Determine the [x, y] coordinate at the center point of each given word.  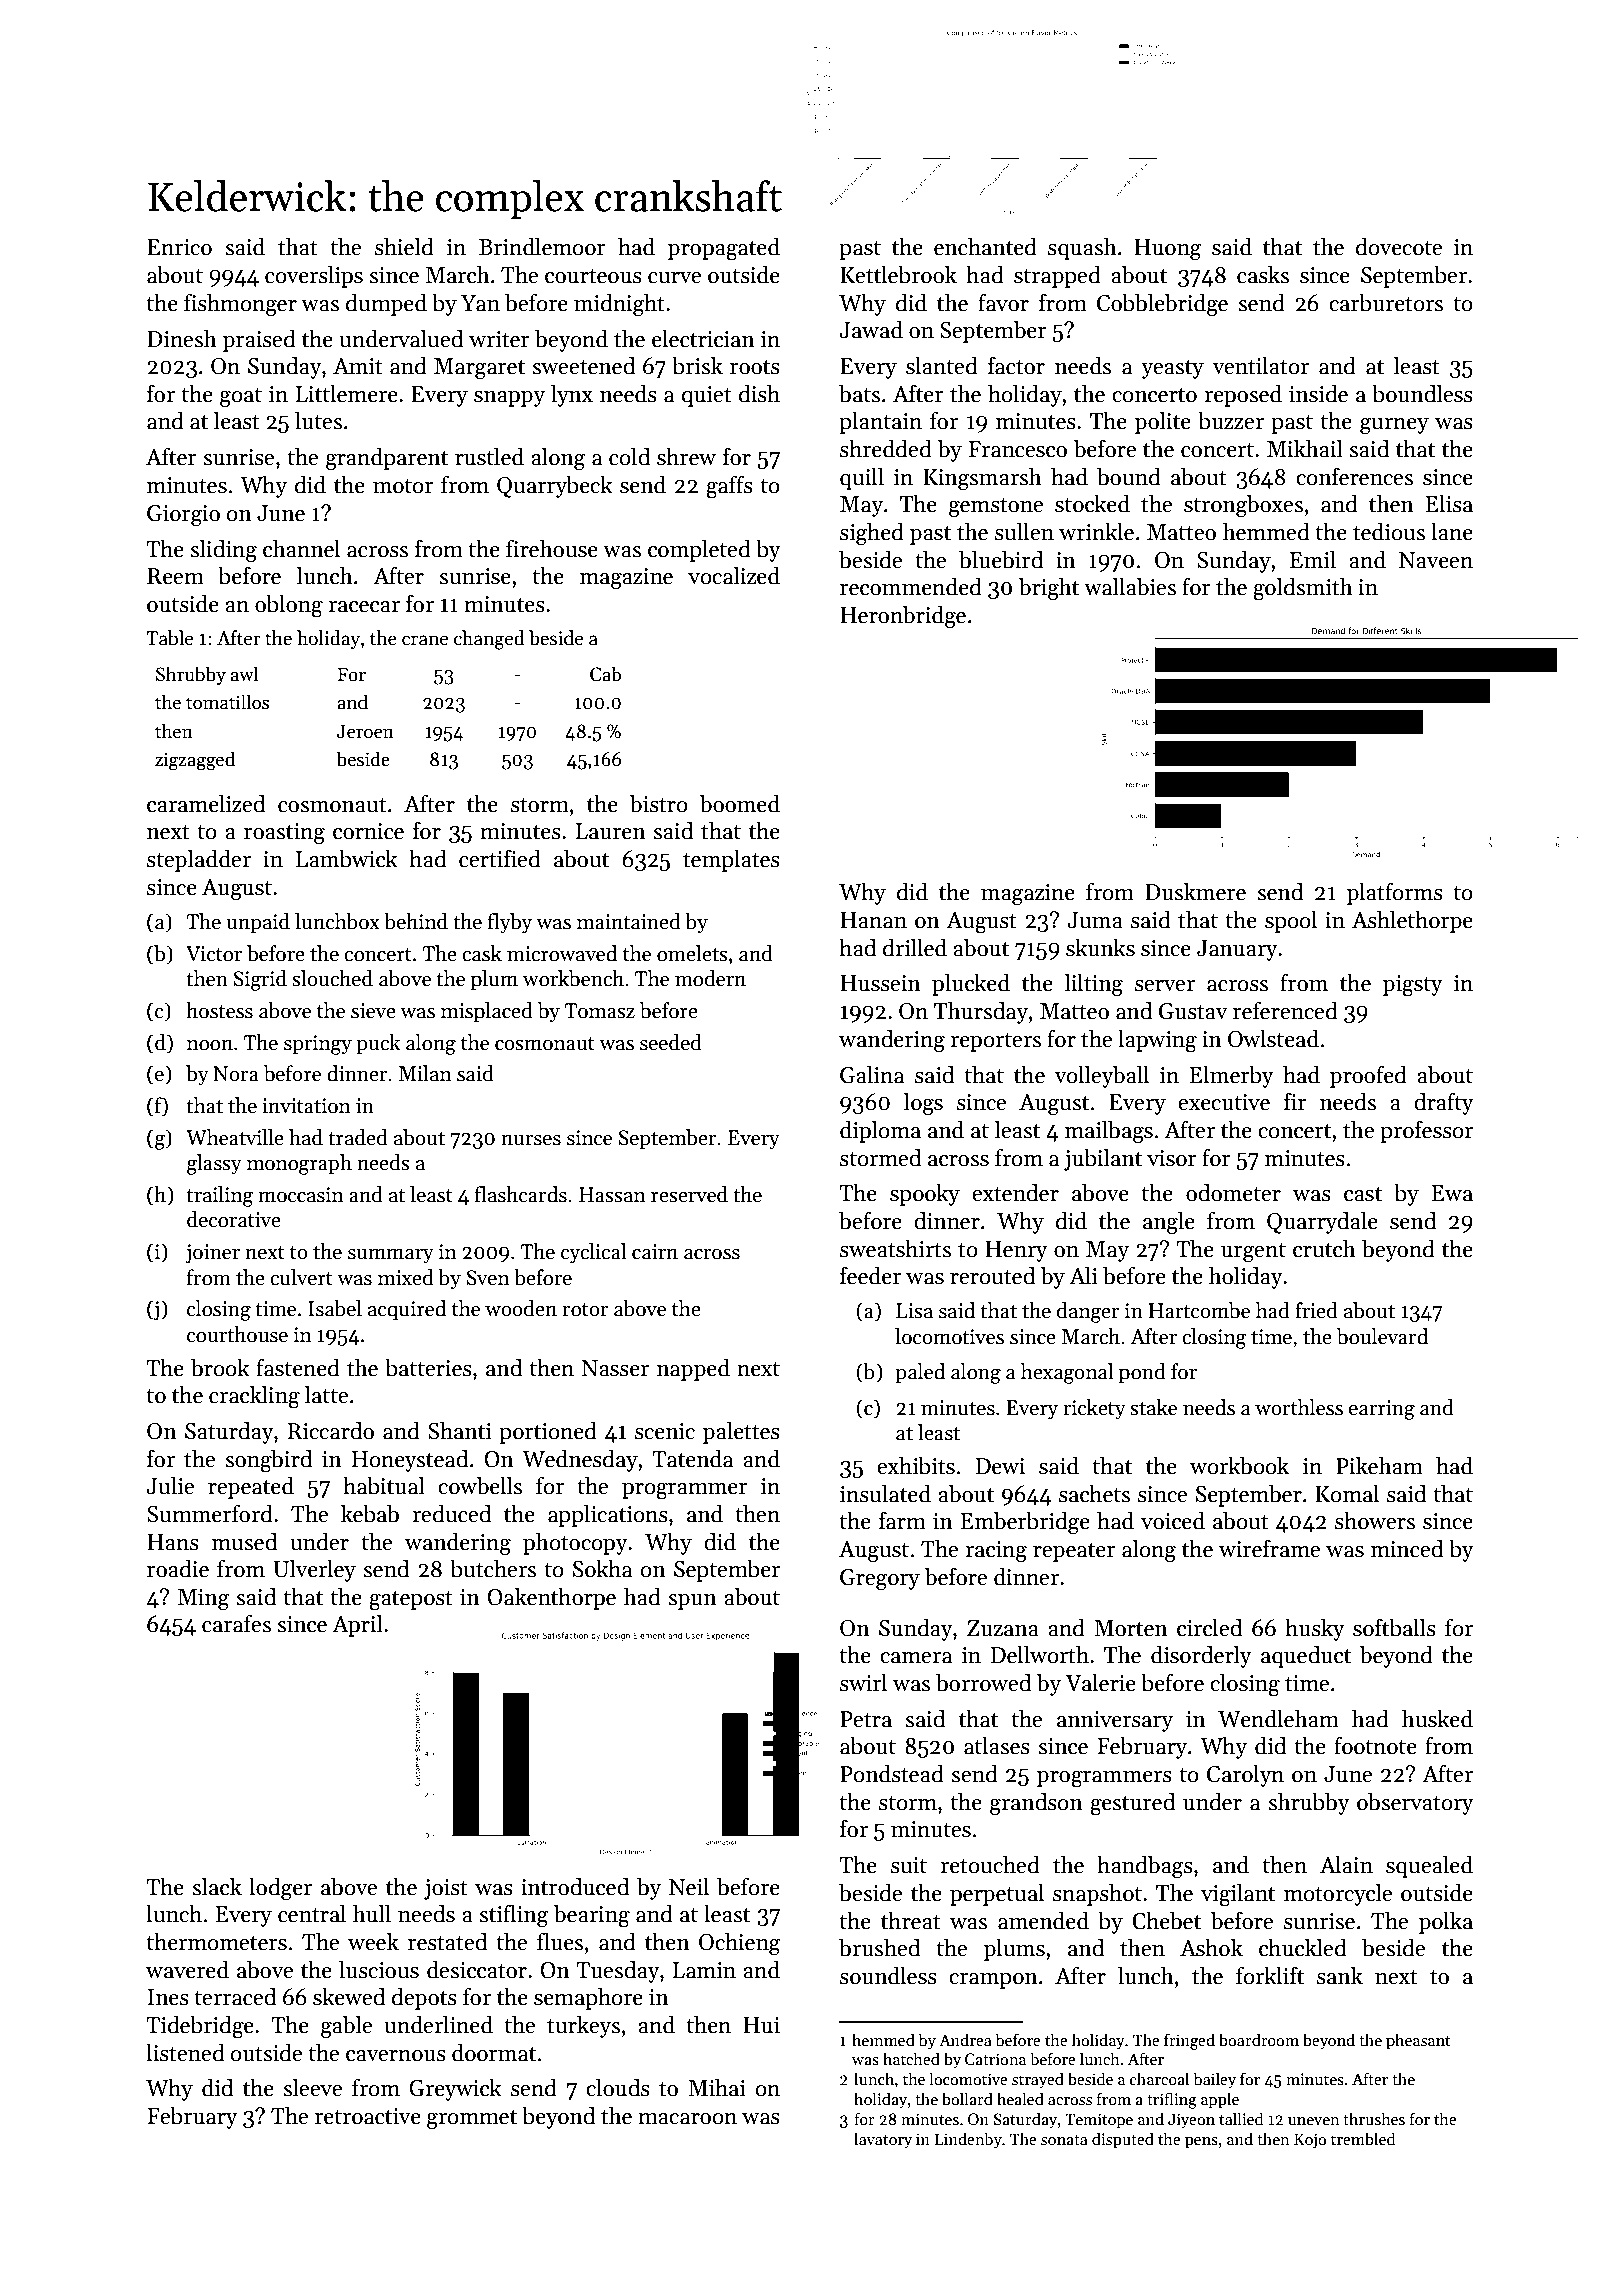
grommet [472, 2120]
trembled [1363, 2139]
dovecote [1399, 247]
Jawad [871, 330]
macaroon [687, 2119]
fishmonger [240, 305]
